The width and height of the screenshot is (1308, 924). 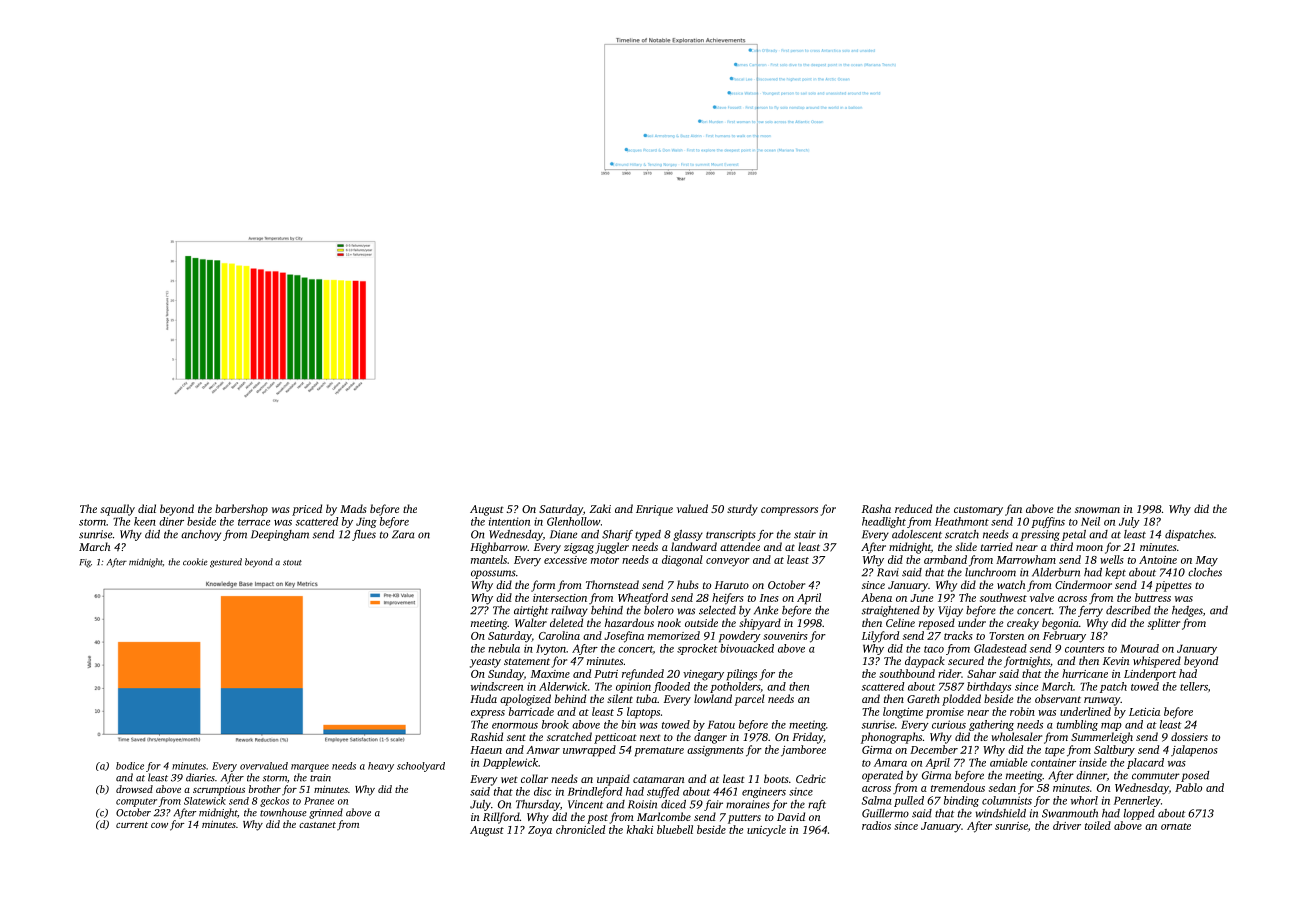 I want to click on souvenirs, so click(x=785, y=636).
